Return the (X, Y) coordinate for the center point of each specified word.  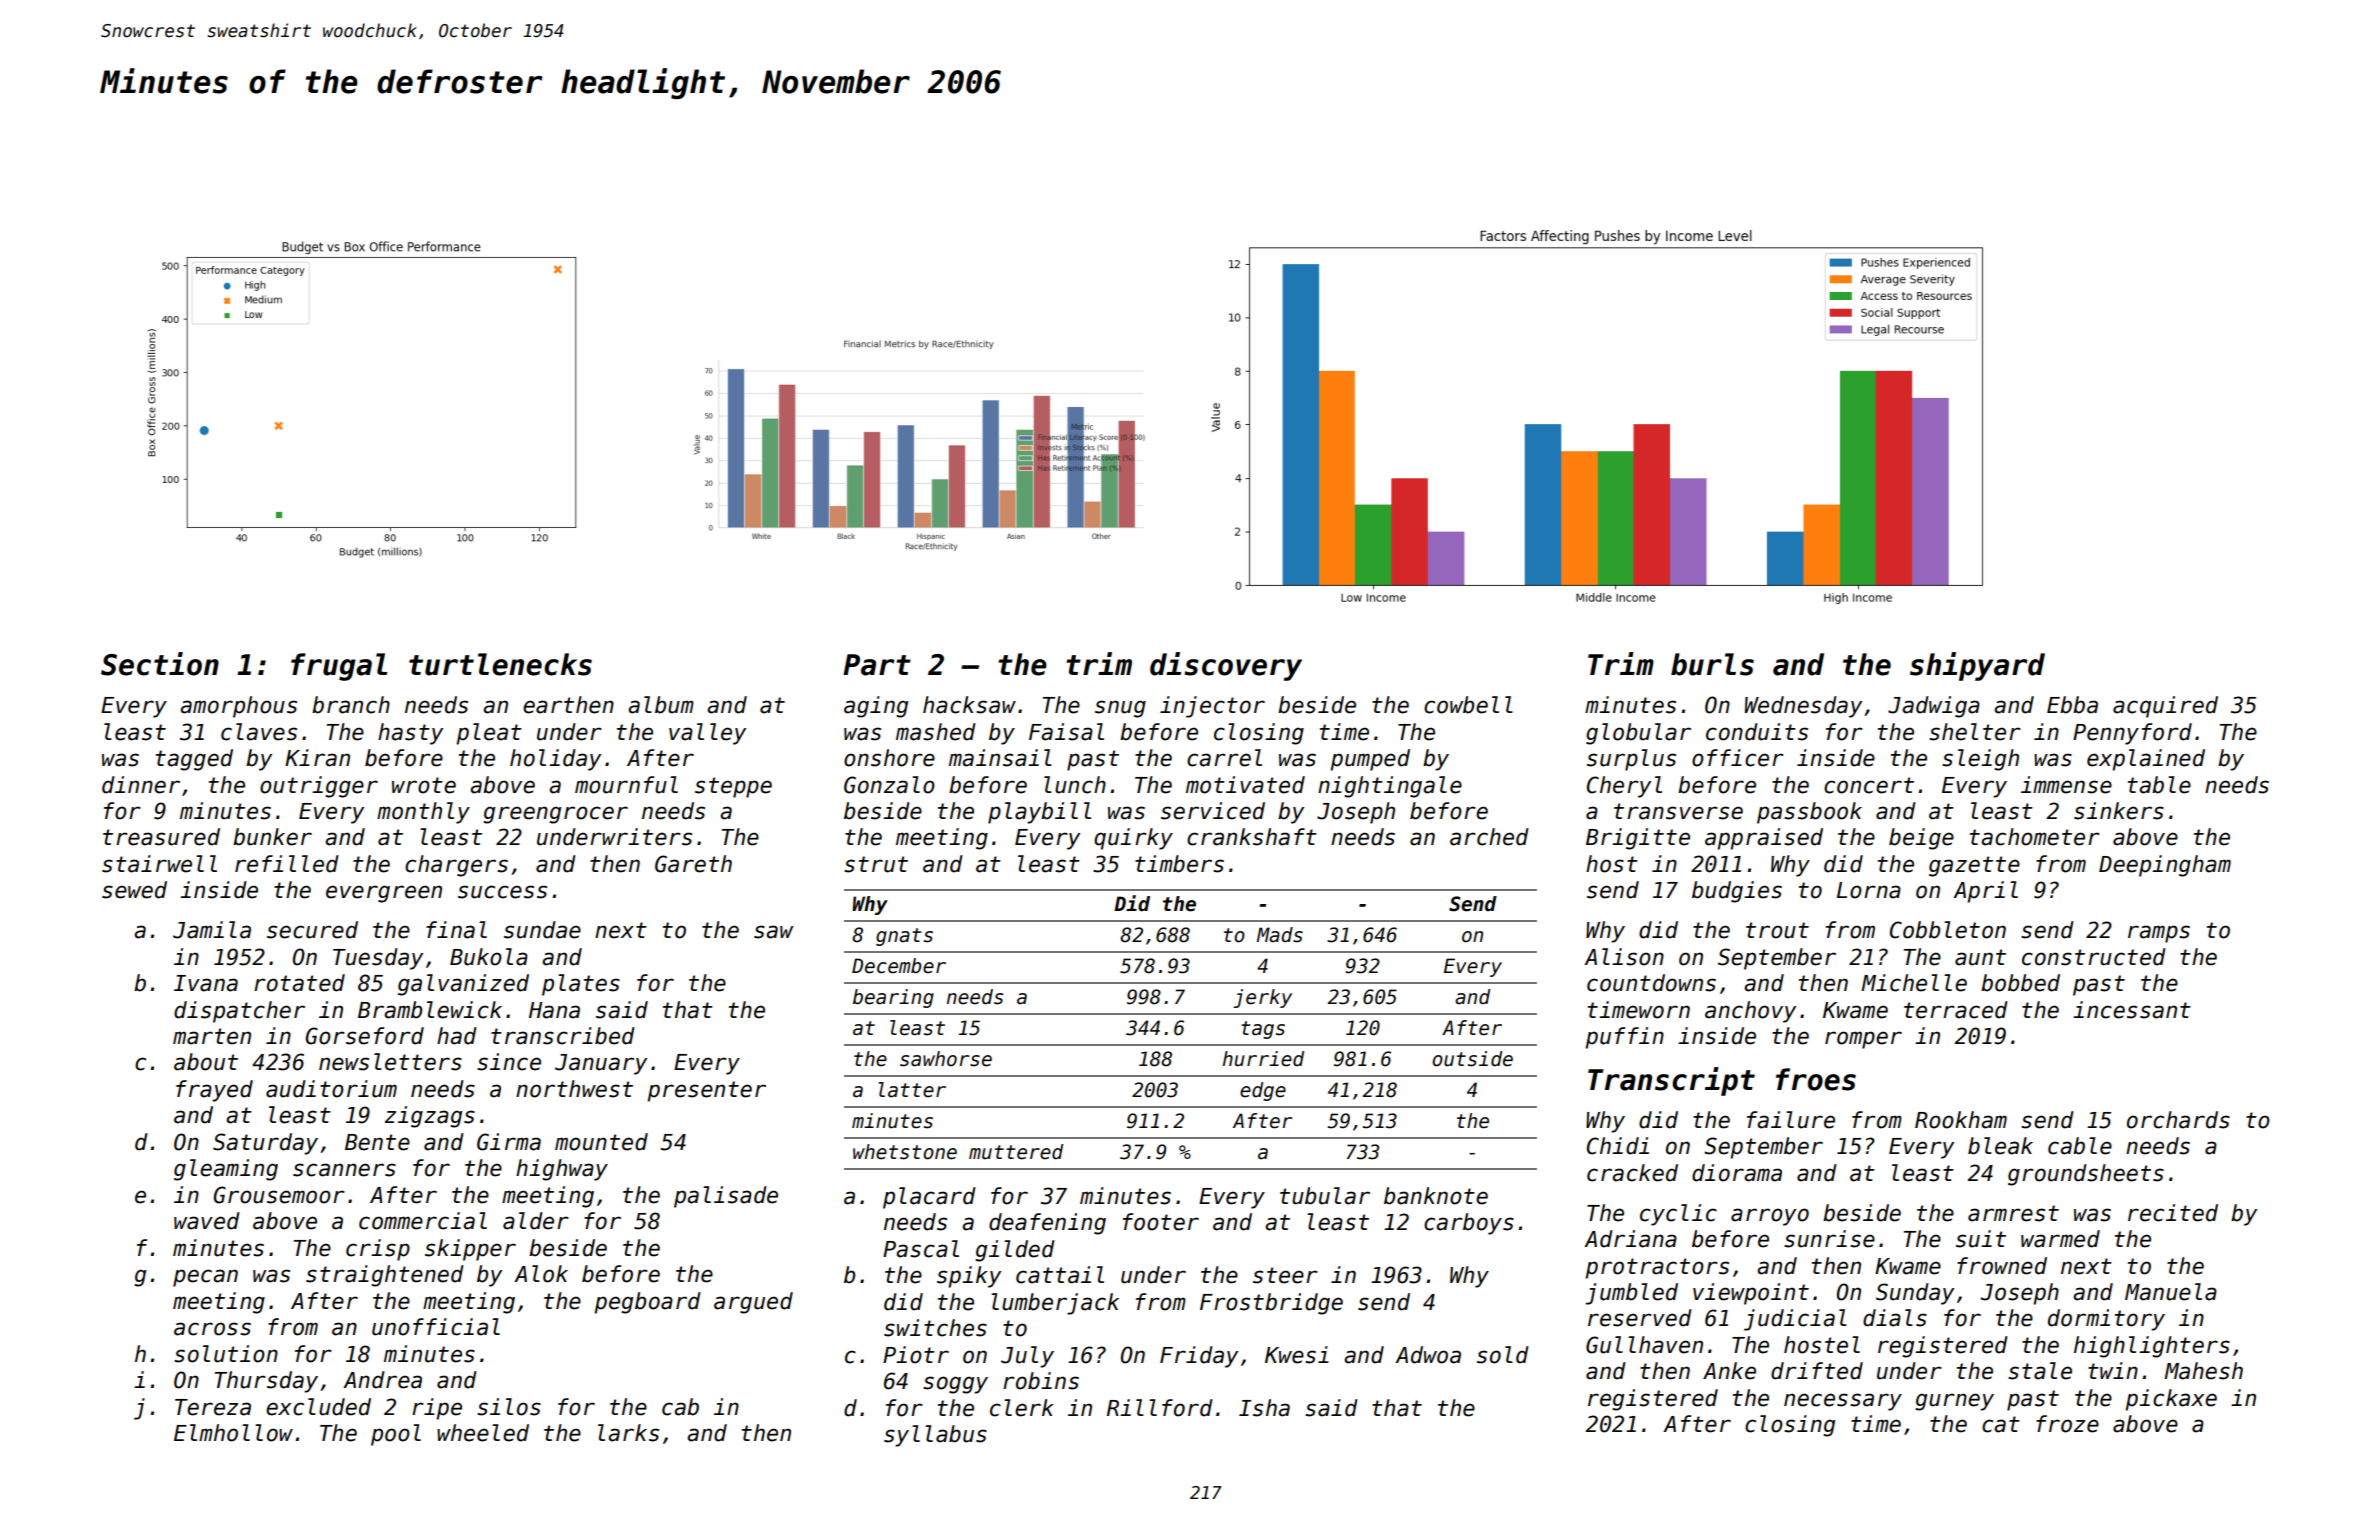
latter (912, 1090)
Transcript (1671, 1081)
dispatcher (239, 1012)
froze (2067, 1424)
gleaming (226, 1170)
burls (1712, 664)
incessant (2132, 1010)
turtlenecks (500, 664)
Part (877, 665)
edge (1263, 1091)
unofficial (436, 1327)
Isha (1264, 1408)
